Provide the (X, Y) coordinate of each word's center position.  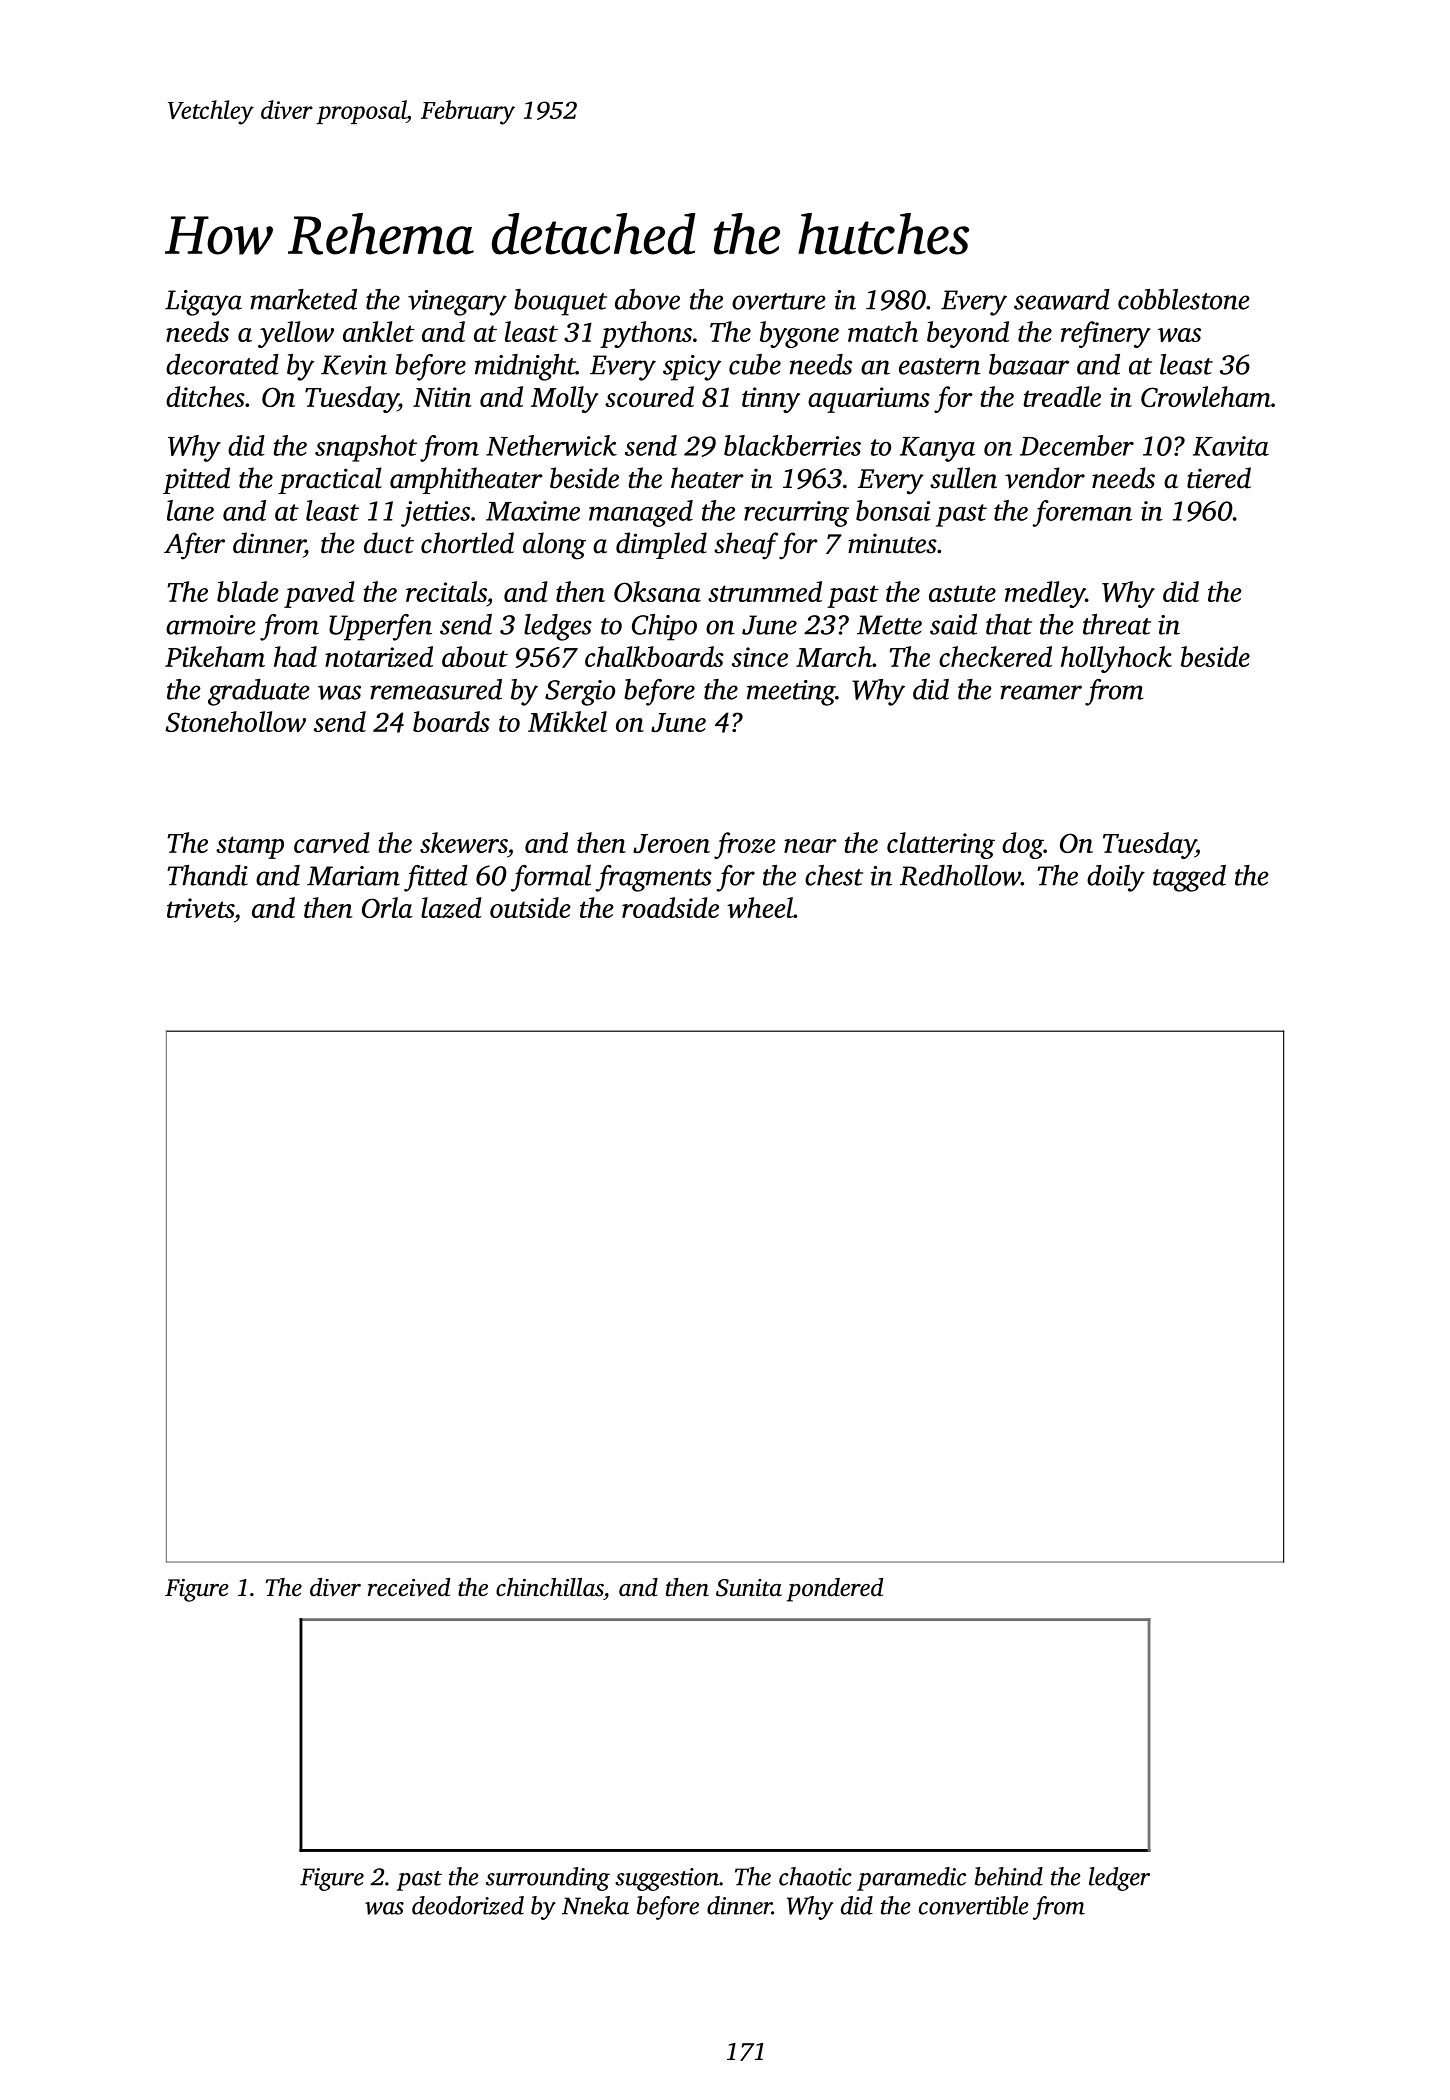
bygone (799, 334)
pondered (835, 1590)
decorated (222, 364)
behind (1009, 1876)
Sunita (749, 1588)
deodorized (468, 1905)
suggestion (667, 1879)
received (409, 1587)
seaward (1062, 299)
